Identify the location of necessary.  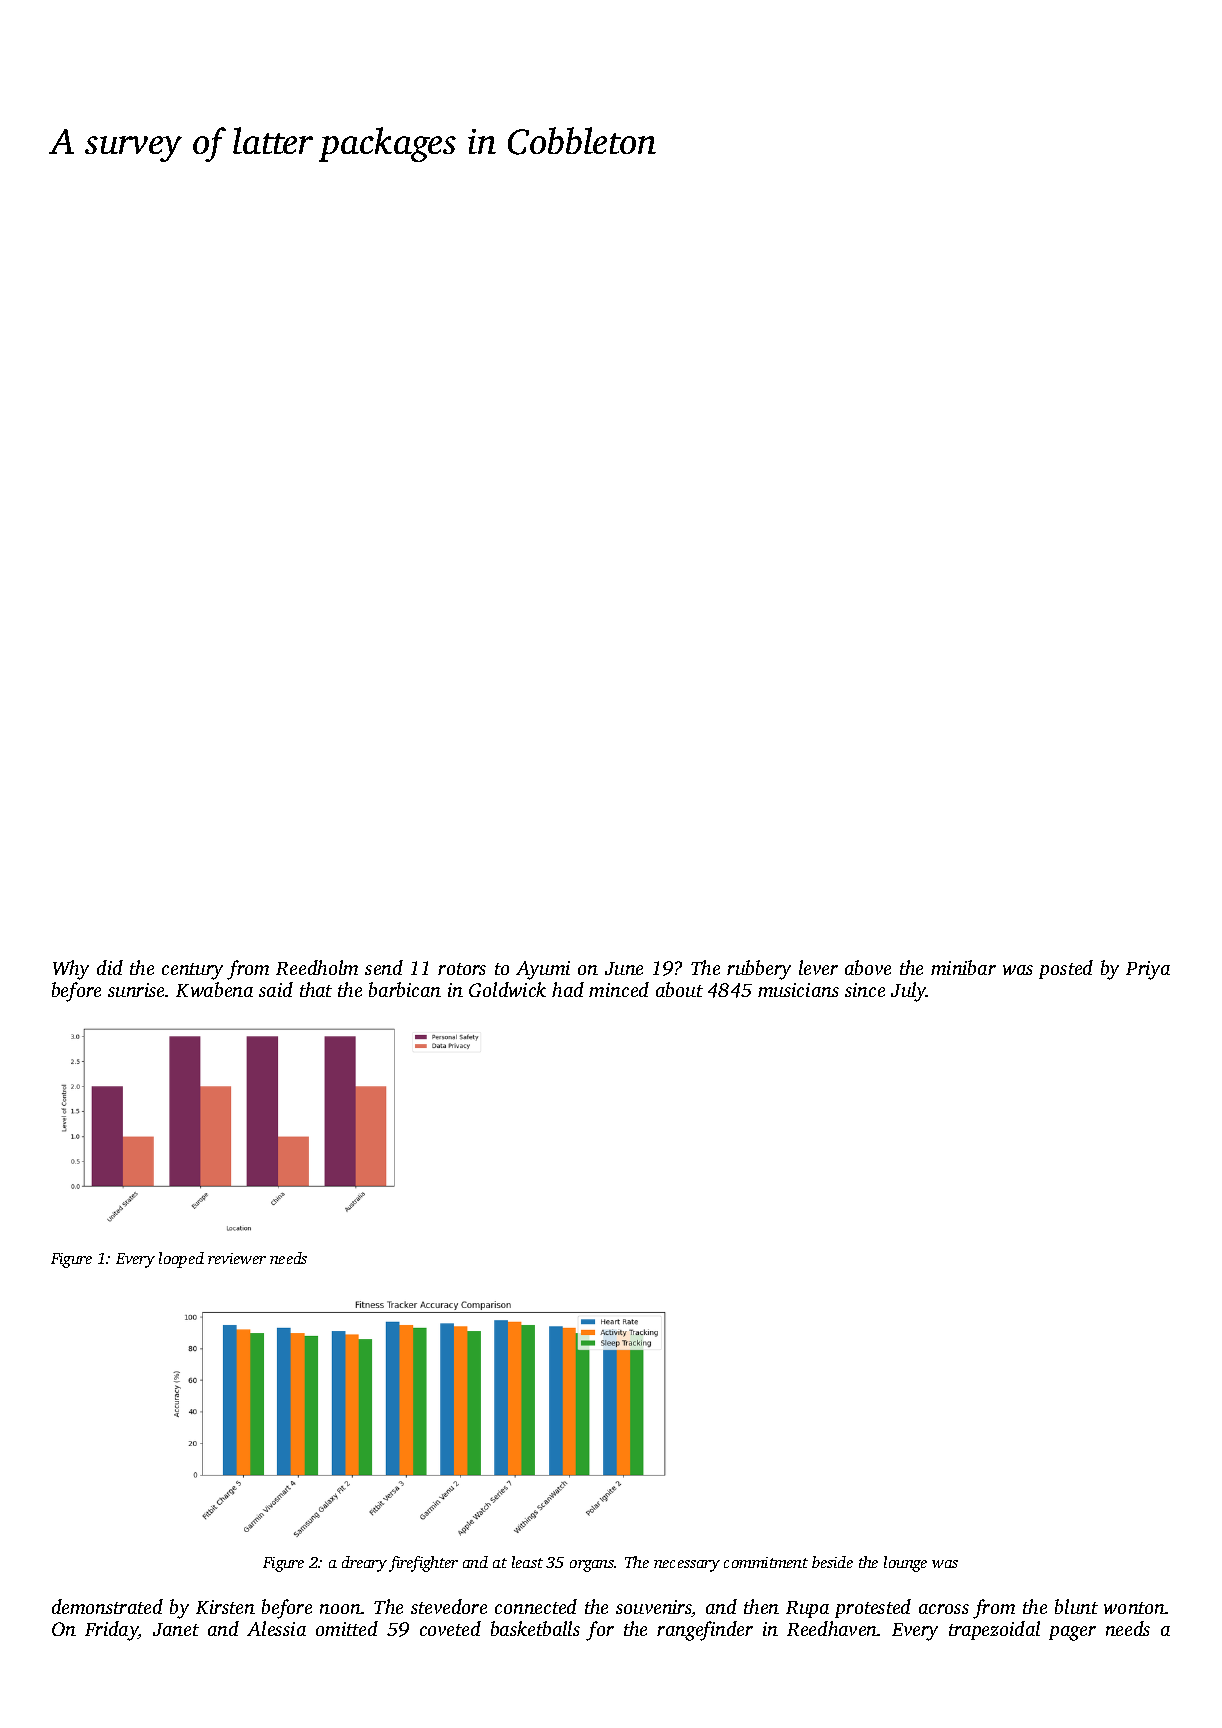
(687, 1566).
